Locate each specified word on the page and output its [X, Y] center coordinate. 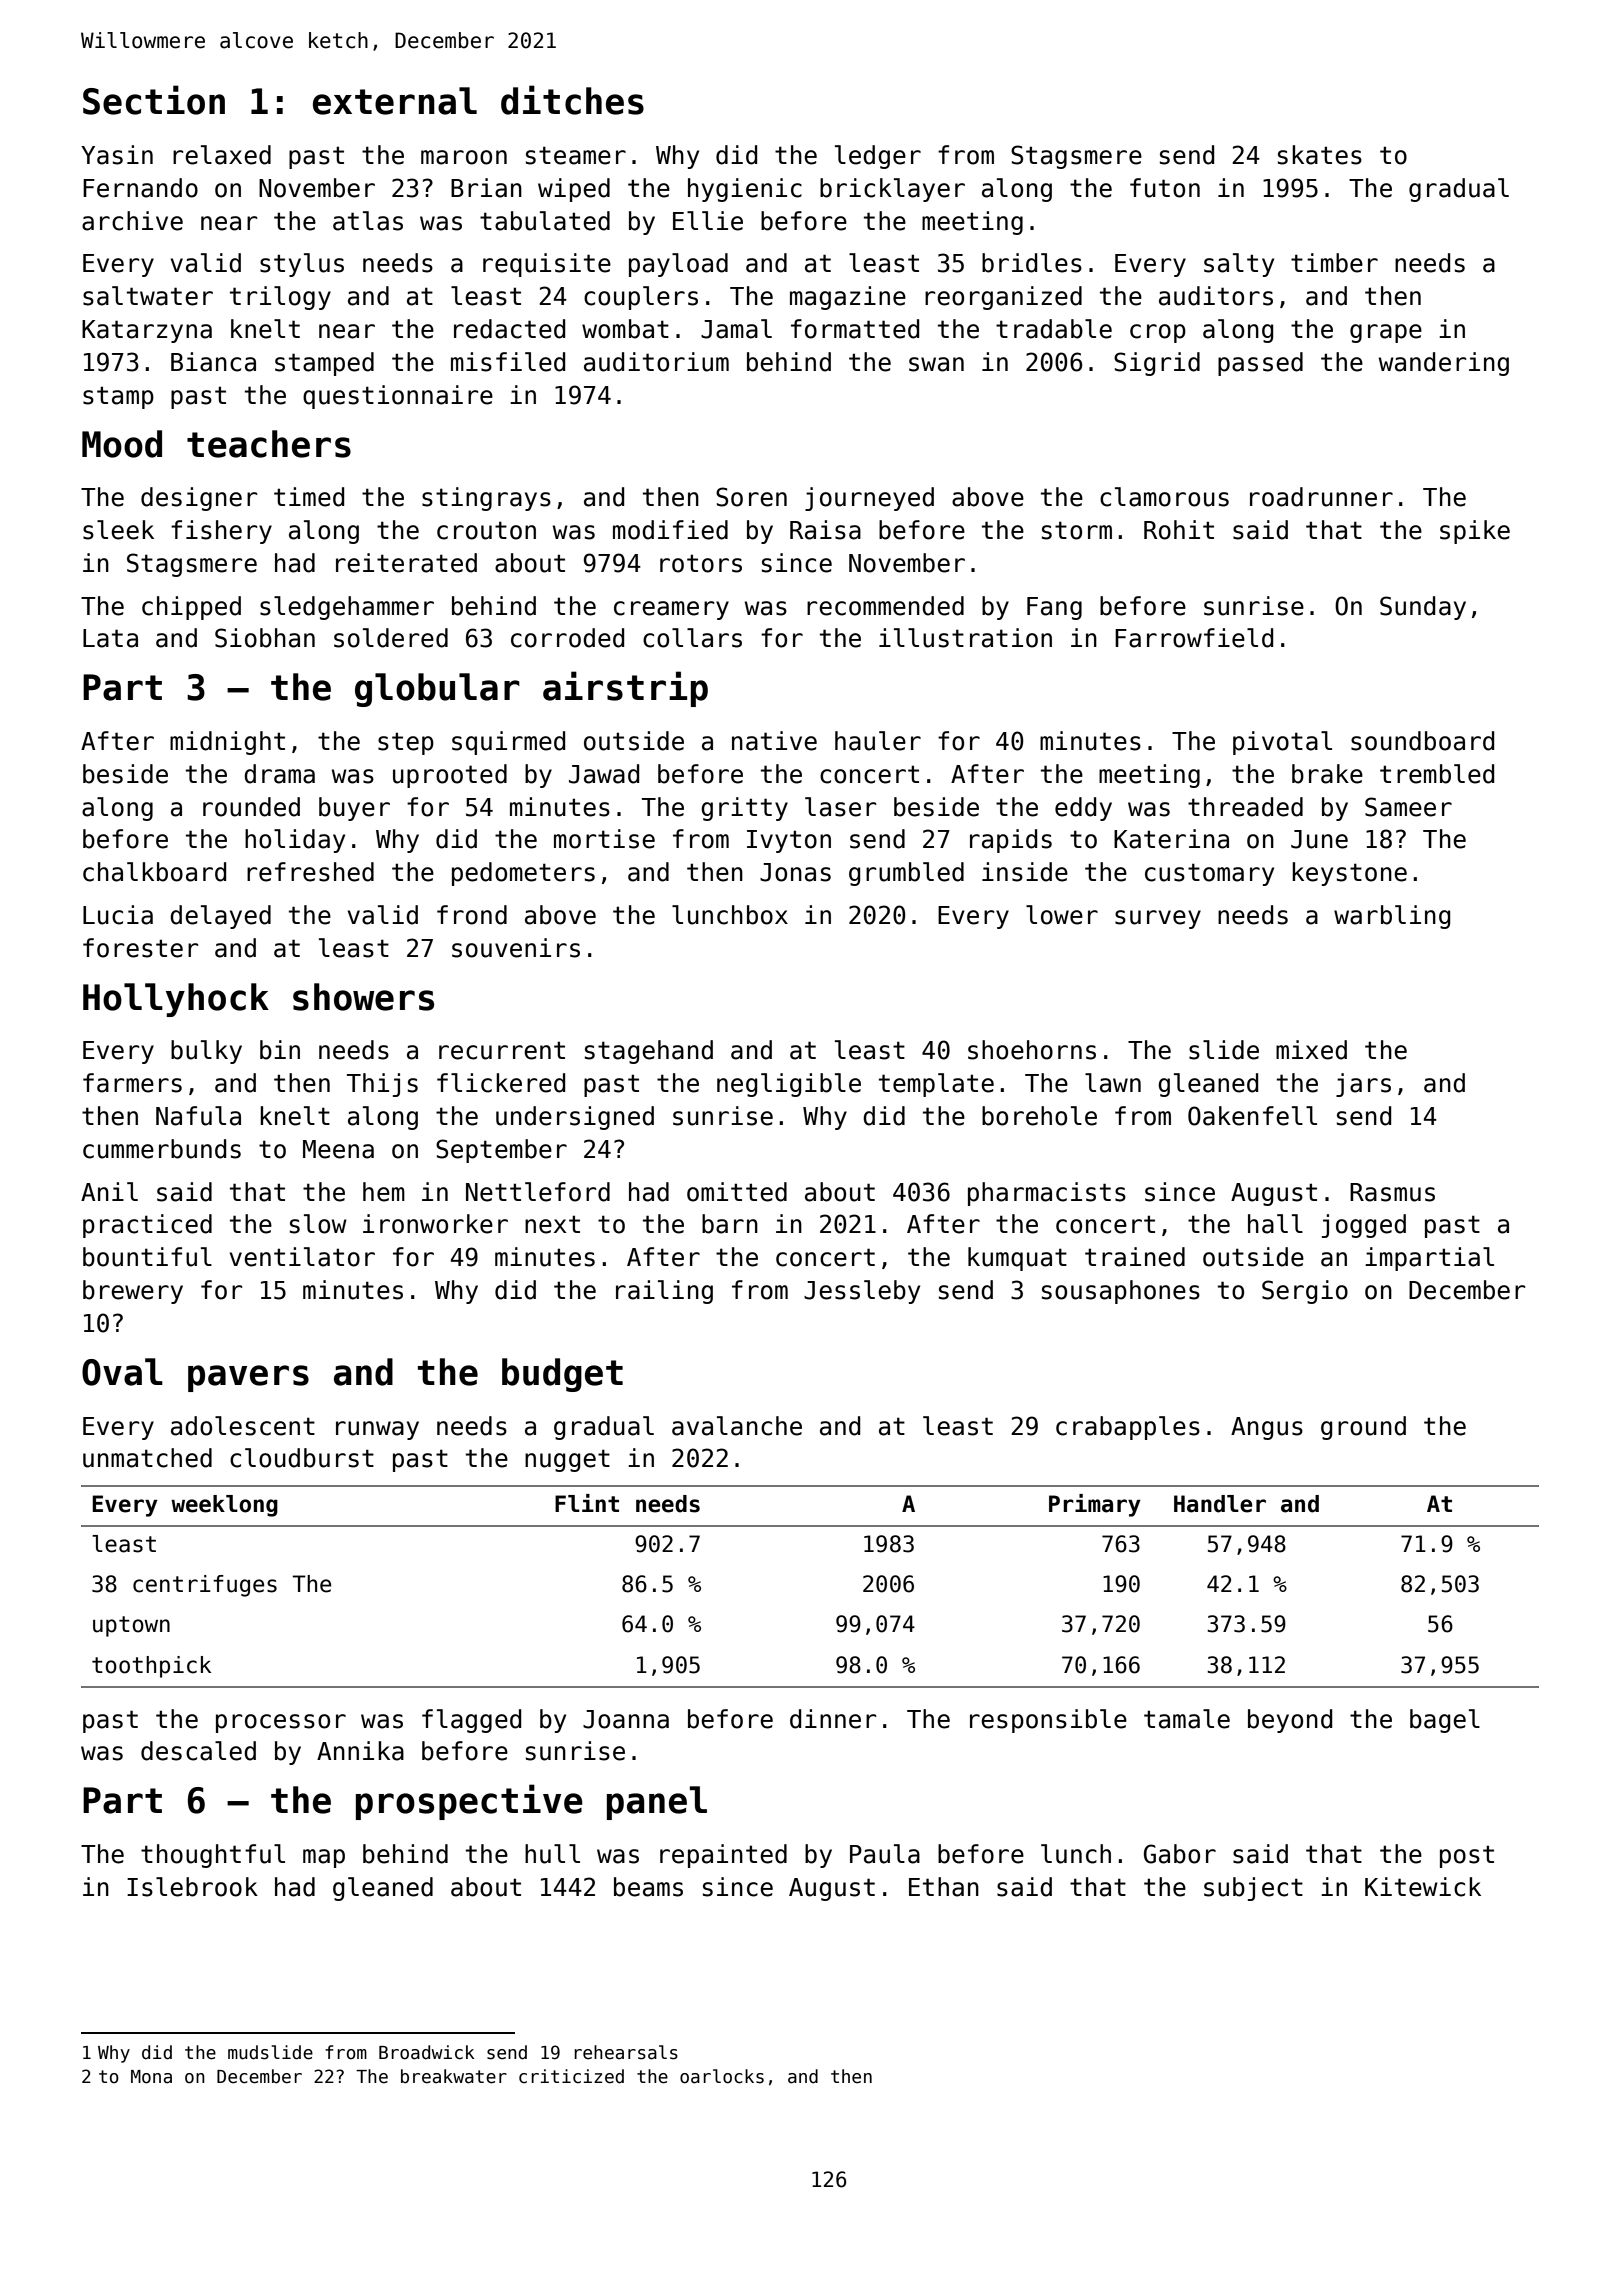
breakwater [454, 2076]
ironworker [435, 1224]
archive [132, 221]
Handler [1220, 1504]
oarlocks [722, 2076]
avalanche [737, 1426]
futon [1165, 188]
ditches [572, 100]
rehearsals [626, 2052]
